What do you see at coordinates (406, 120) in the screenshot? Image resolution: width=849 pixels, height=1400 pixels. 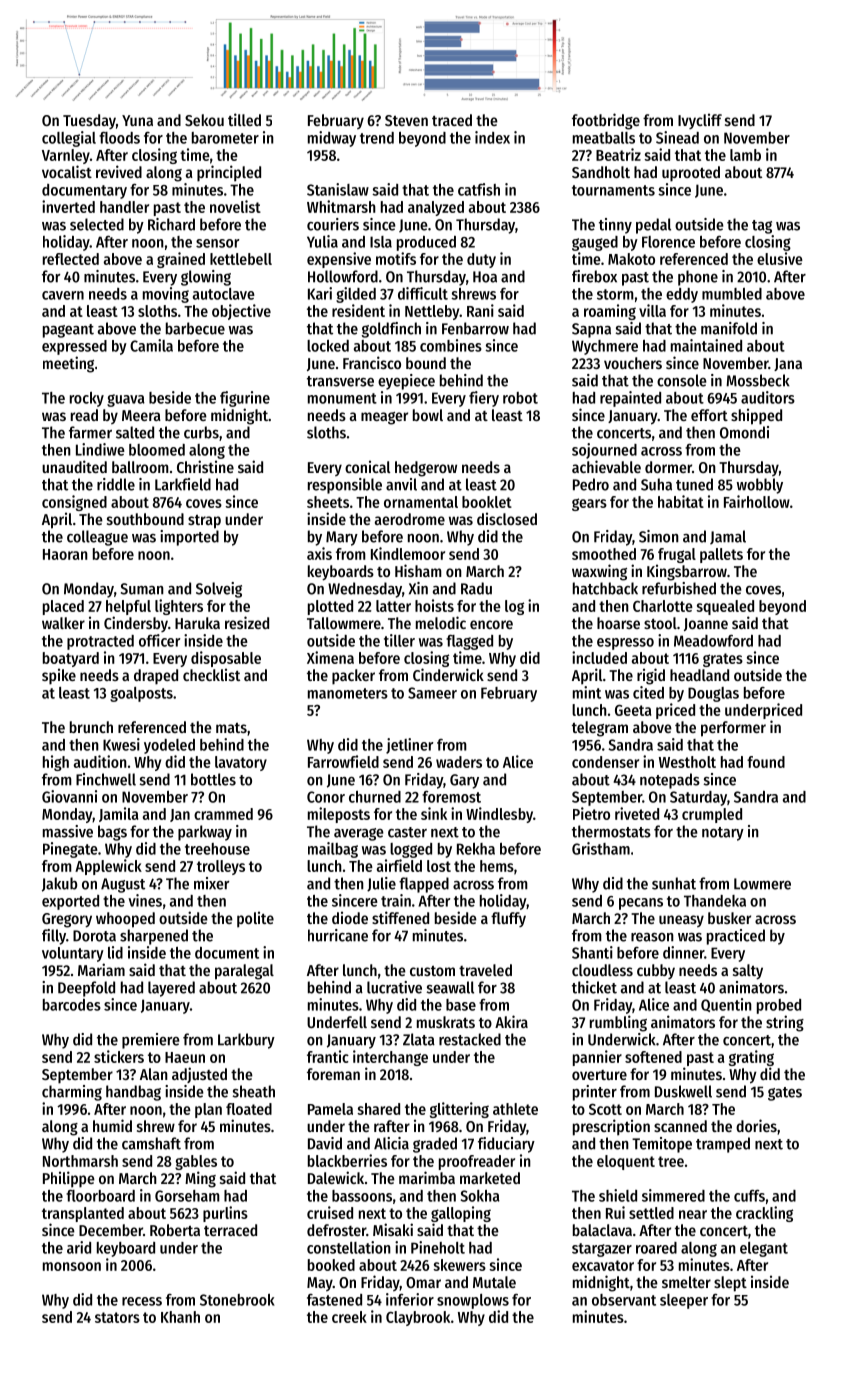 I see `Steven` at bounding box center [406, 120].
